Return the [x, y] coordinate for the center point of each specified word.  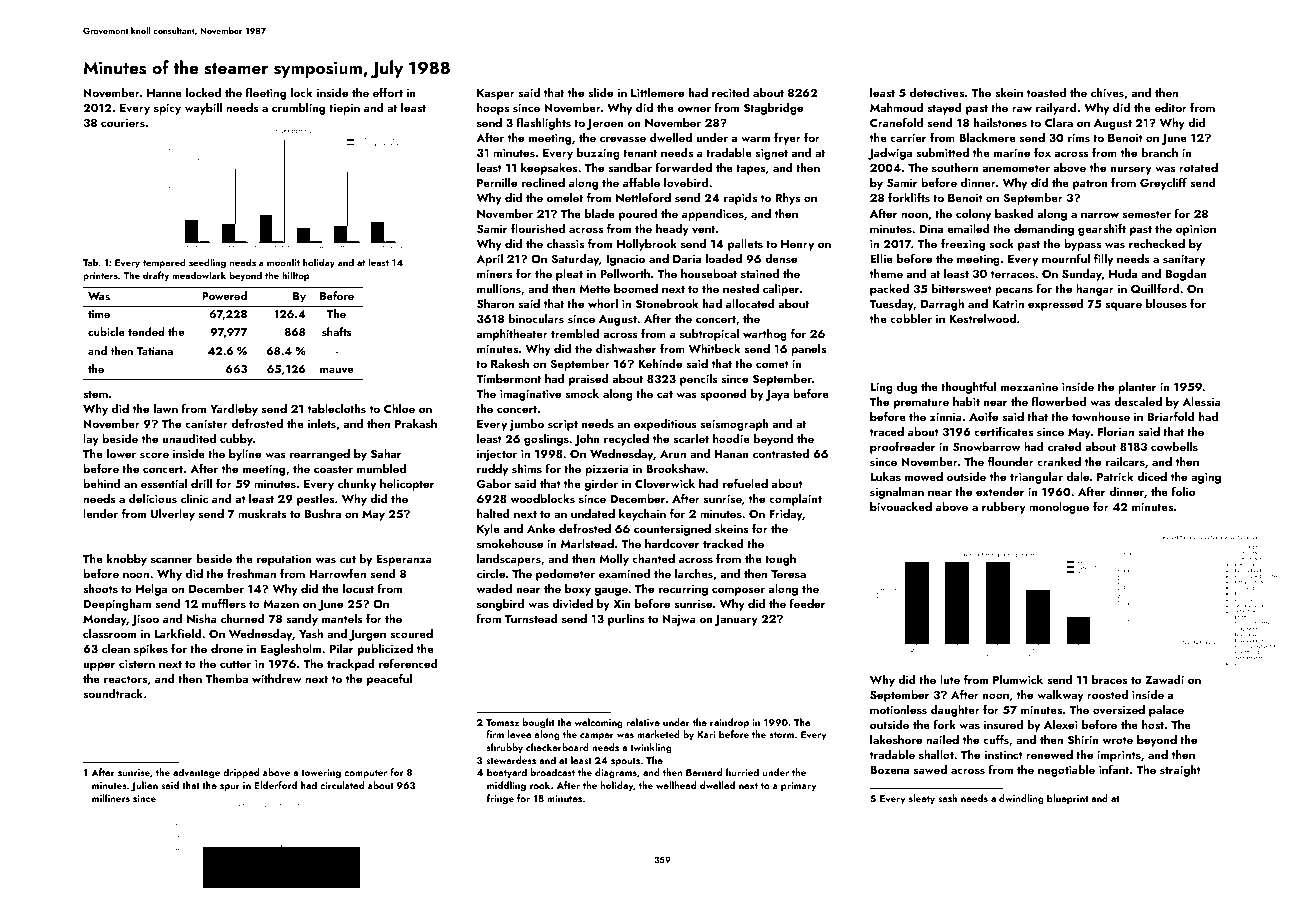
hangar [1095, 290]
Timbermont [508, 378]
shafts [337, 331]
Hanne [164, 93]
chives [1107, 92]
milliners [111, 798]
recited [730, 92]
